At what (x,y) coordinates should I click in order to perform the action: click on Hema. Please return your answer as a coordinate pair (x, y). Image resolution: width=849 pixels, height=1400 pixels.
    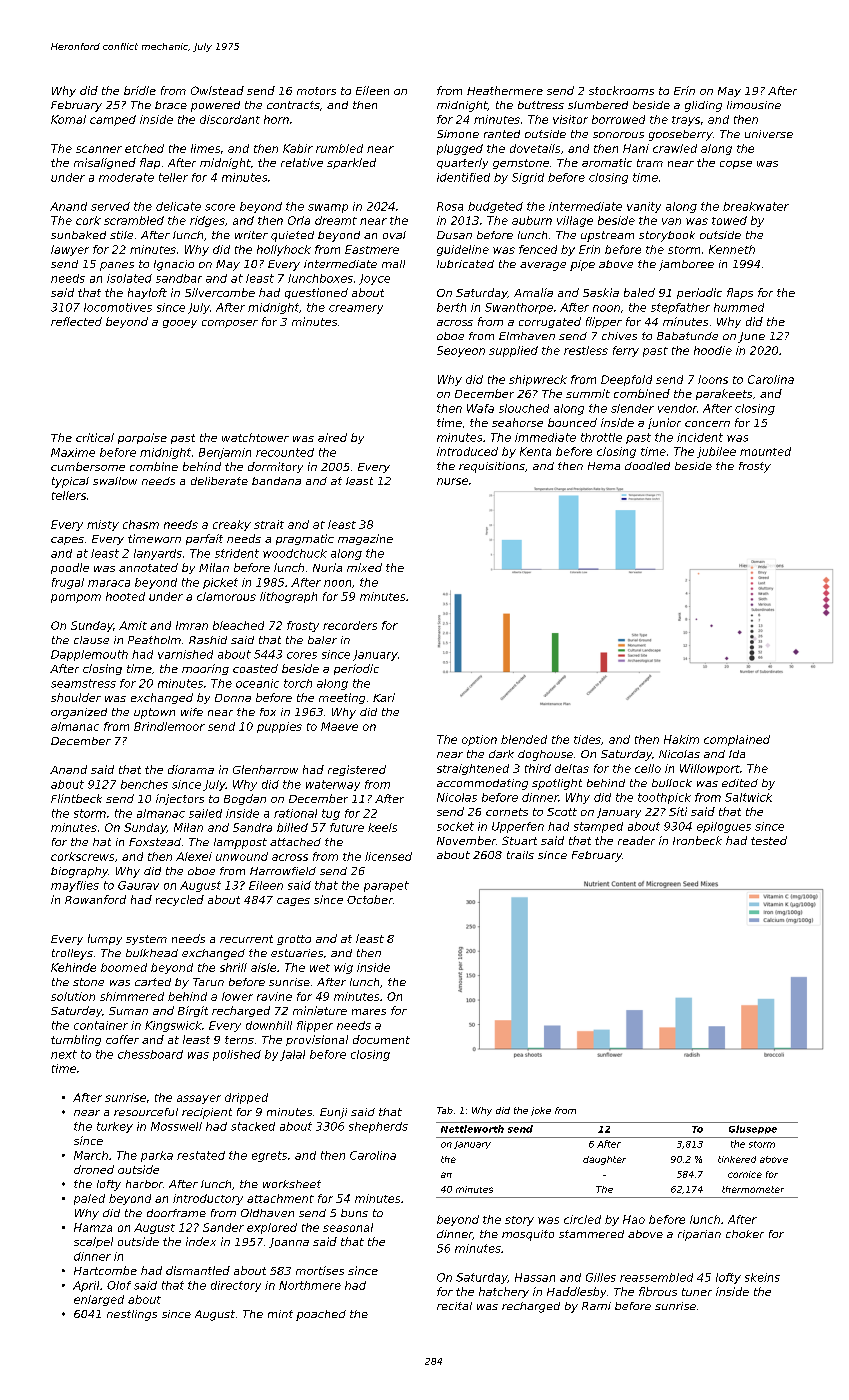
    Looking at the image, I should click on (604, 466).
